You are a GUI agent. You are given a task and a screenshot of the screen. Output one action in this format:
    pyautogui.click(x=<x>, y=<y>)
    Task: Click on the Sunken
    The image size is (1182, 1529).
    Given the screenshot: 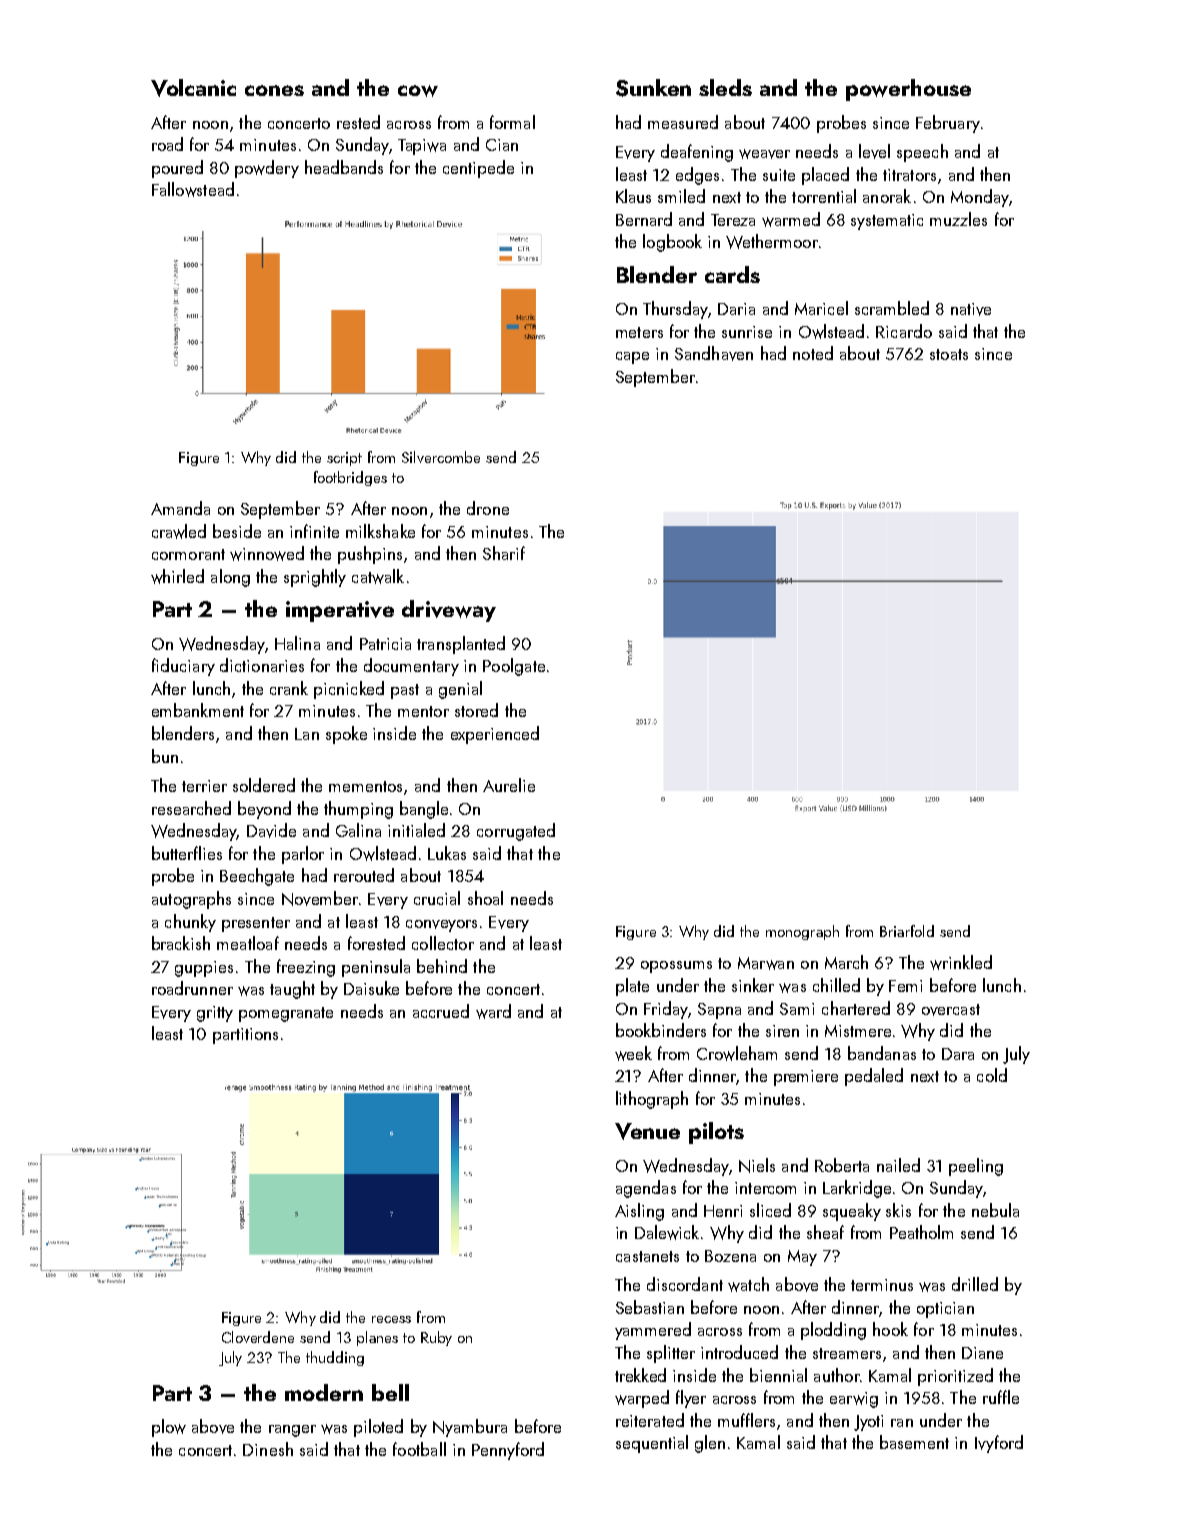 What is the action you would take?
    pyautogui.click(x=653, y=88)
